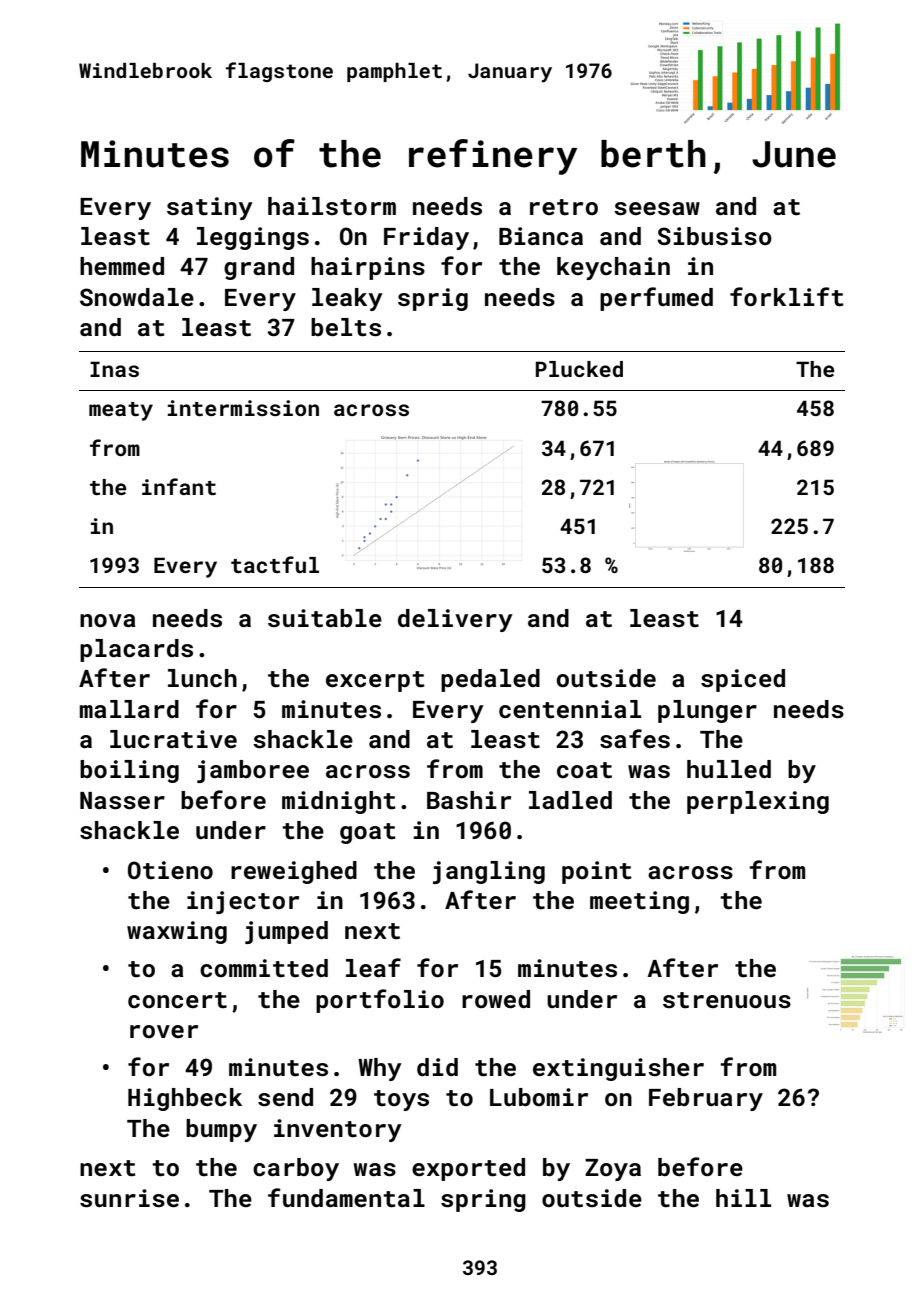 This screenshot has width=924, height=1314. Describe the element at coordinates (129, 709) in the screenshot. I see `mallard` at that location.
